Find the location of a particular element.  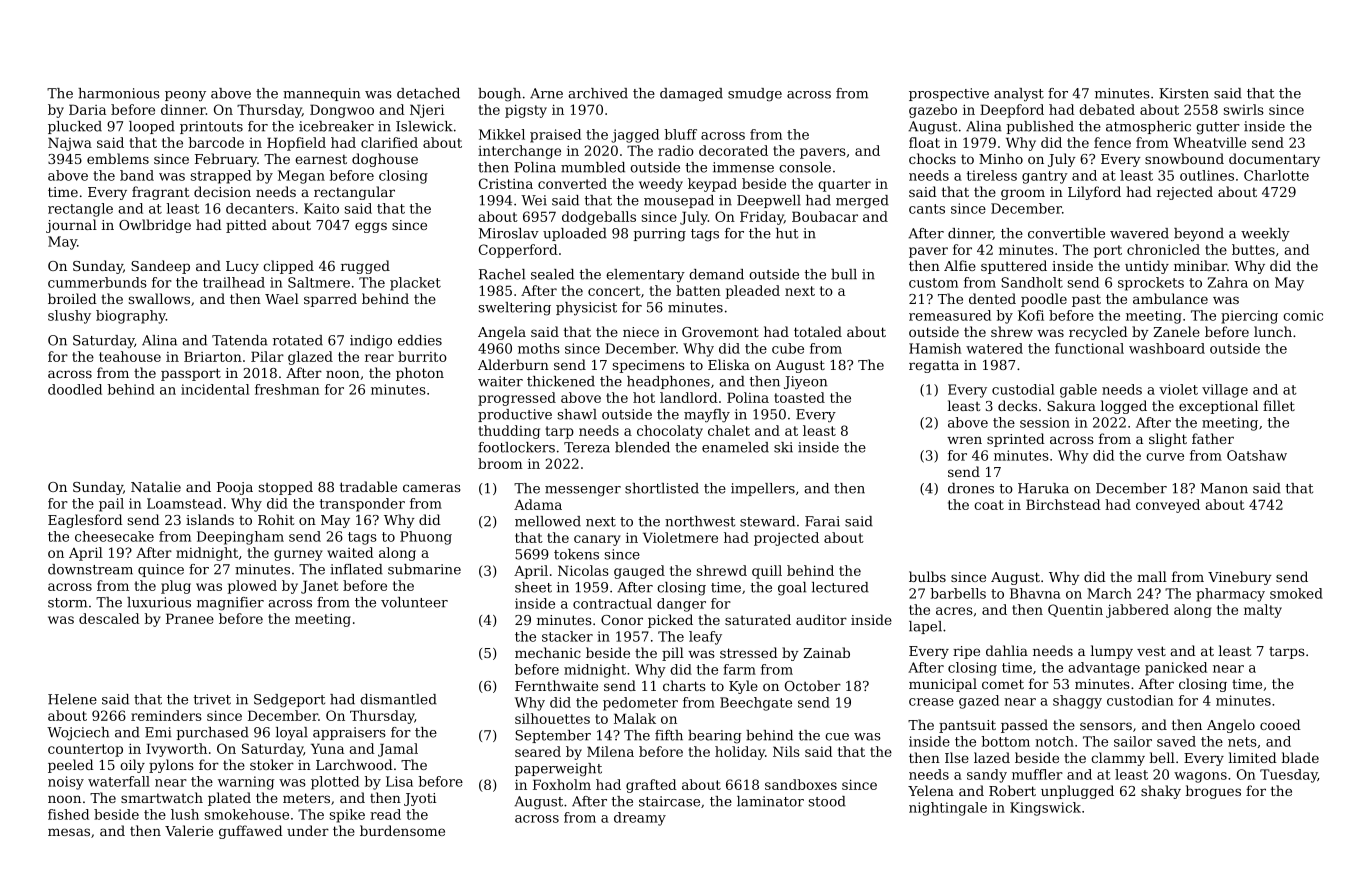

canary is located at coordinates (597, 540).
